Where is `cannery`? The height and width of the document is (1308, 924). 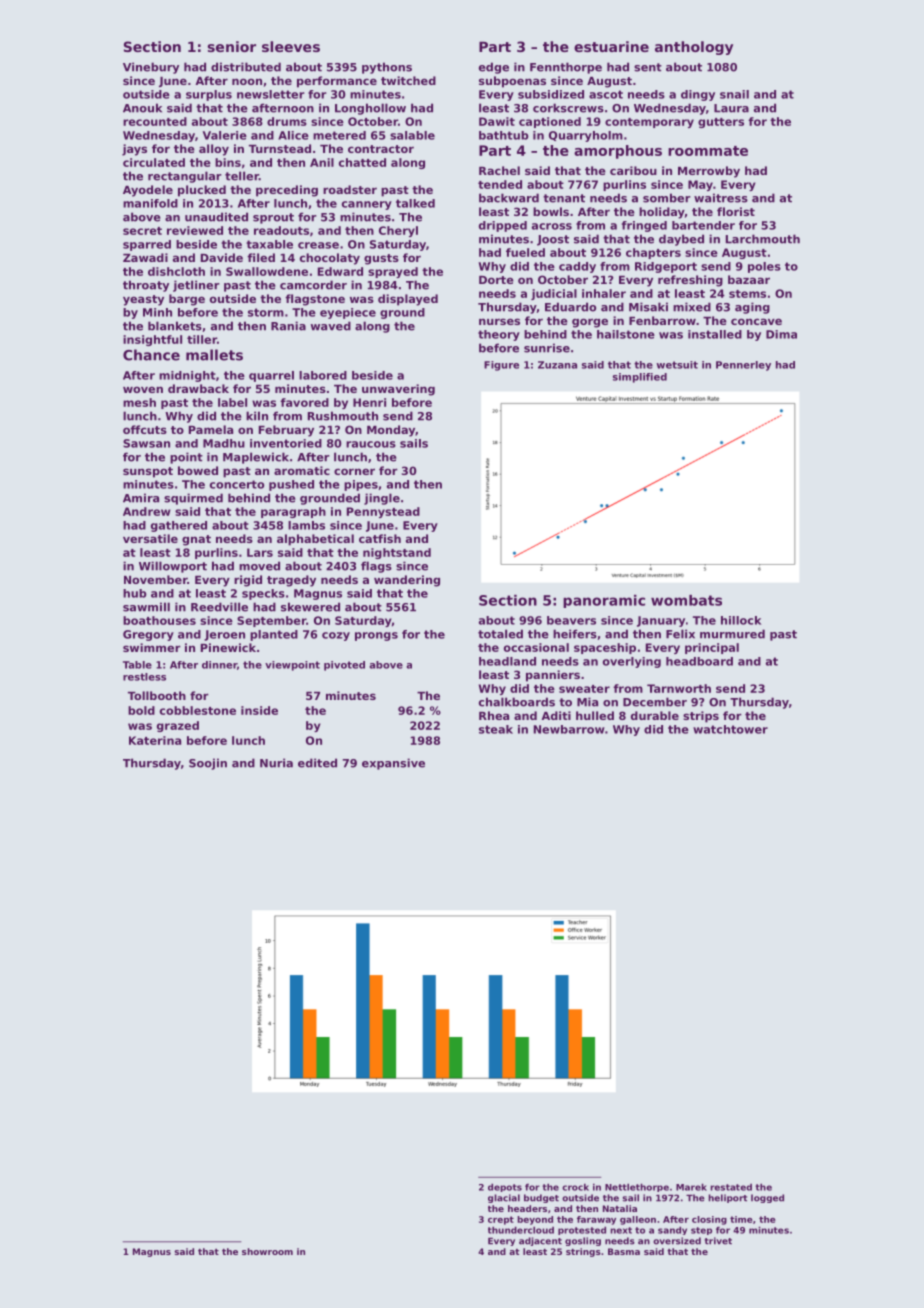 cannery is located at coordinates (367, 205).
